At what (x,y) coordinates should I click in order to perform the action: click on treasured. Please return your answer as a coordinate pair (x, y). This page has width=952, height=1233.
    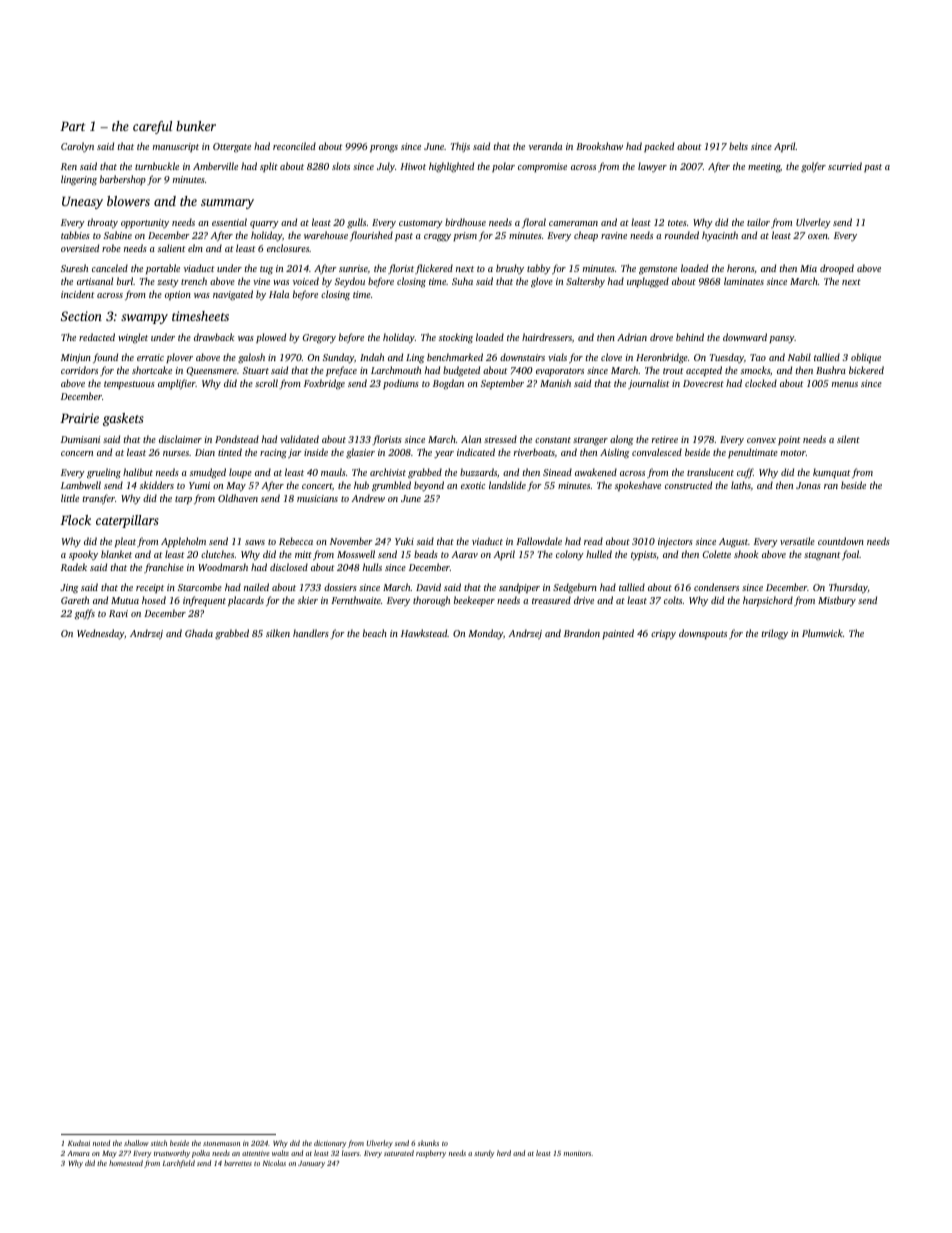
    Looking at the image, I should click on (551, 600).
